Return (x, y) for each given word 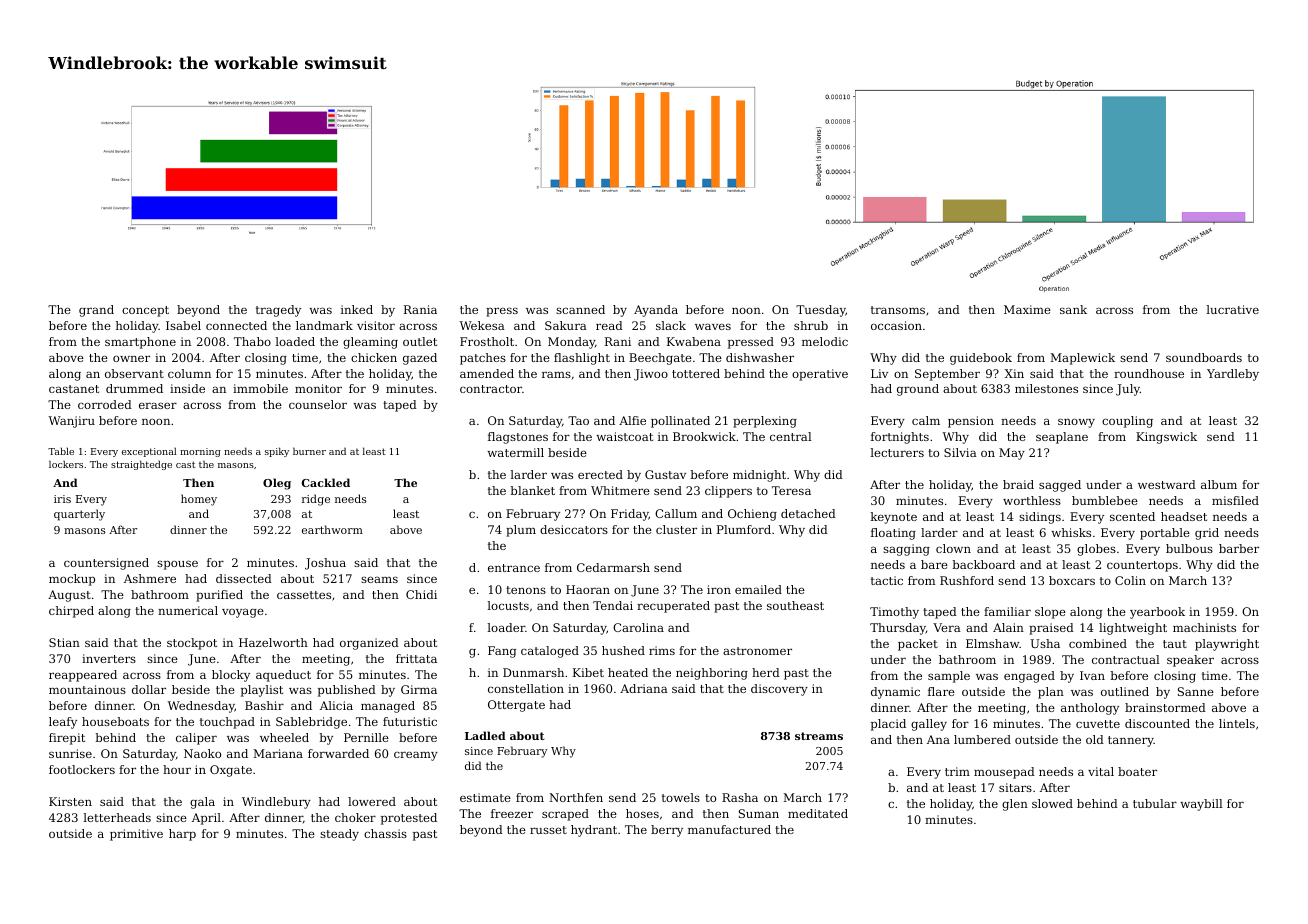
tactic (887, 580)
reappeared (83, 676)
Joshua (325, 564)
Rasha (740, 797)
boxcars (1072, 580)
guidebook (981, 359)
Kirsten (70, 801)
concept (145, 311)
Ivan (1092, 675)
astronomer (757, 651)
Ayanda (656, 311)
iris (62, 499)
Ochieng (752, 515)
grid (1207, 534)
